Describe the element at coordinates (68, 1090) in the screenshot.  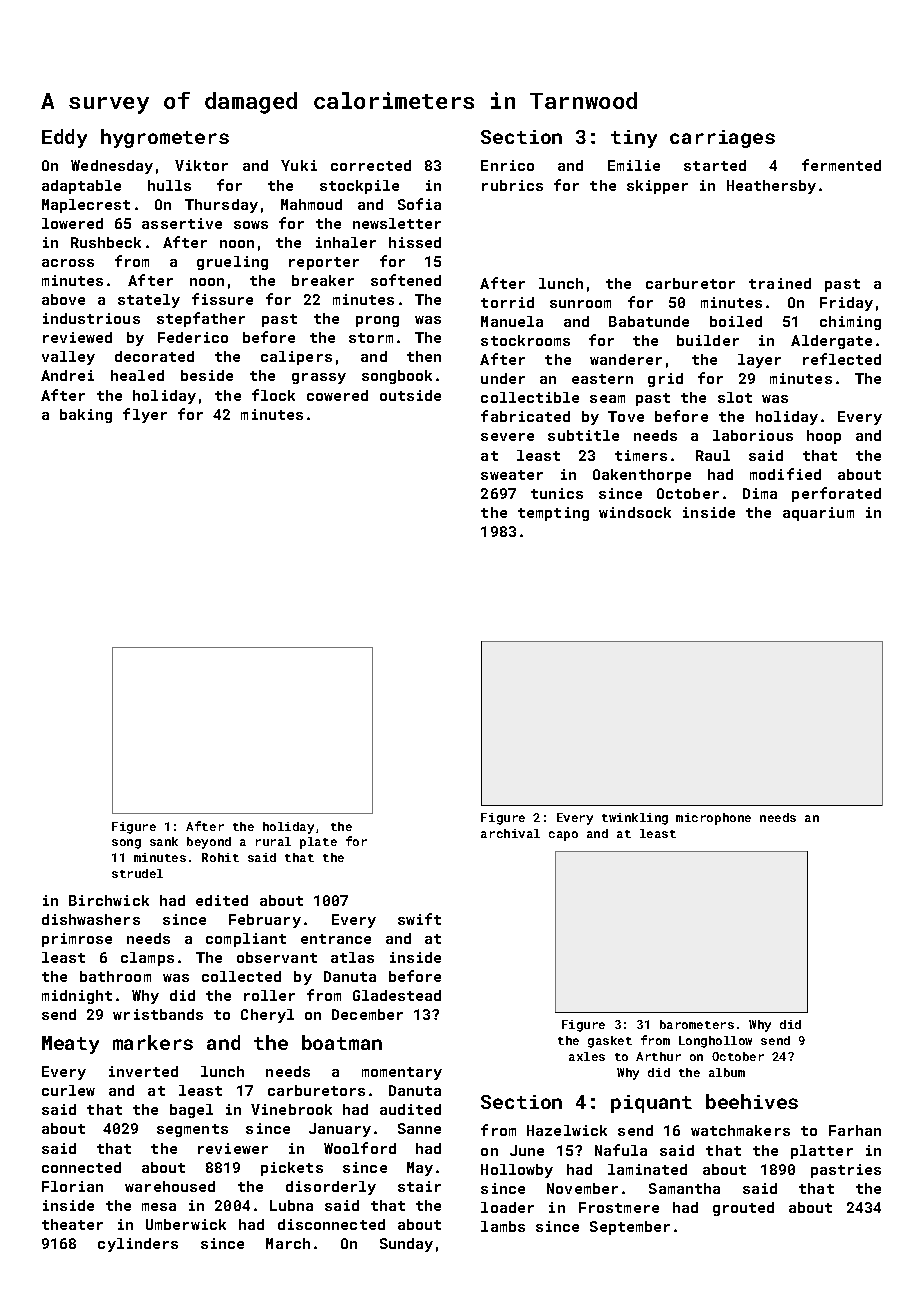
I see `curlew` at that location.
